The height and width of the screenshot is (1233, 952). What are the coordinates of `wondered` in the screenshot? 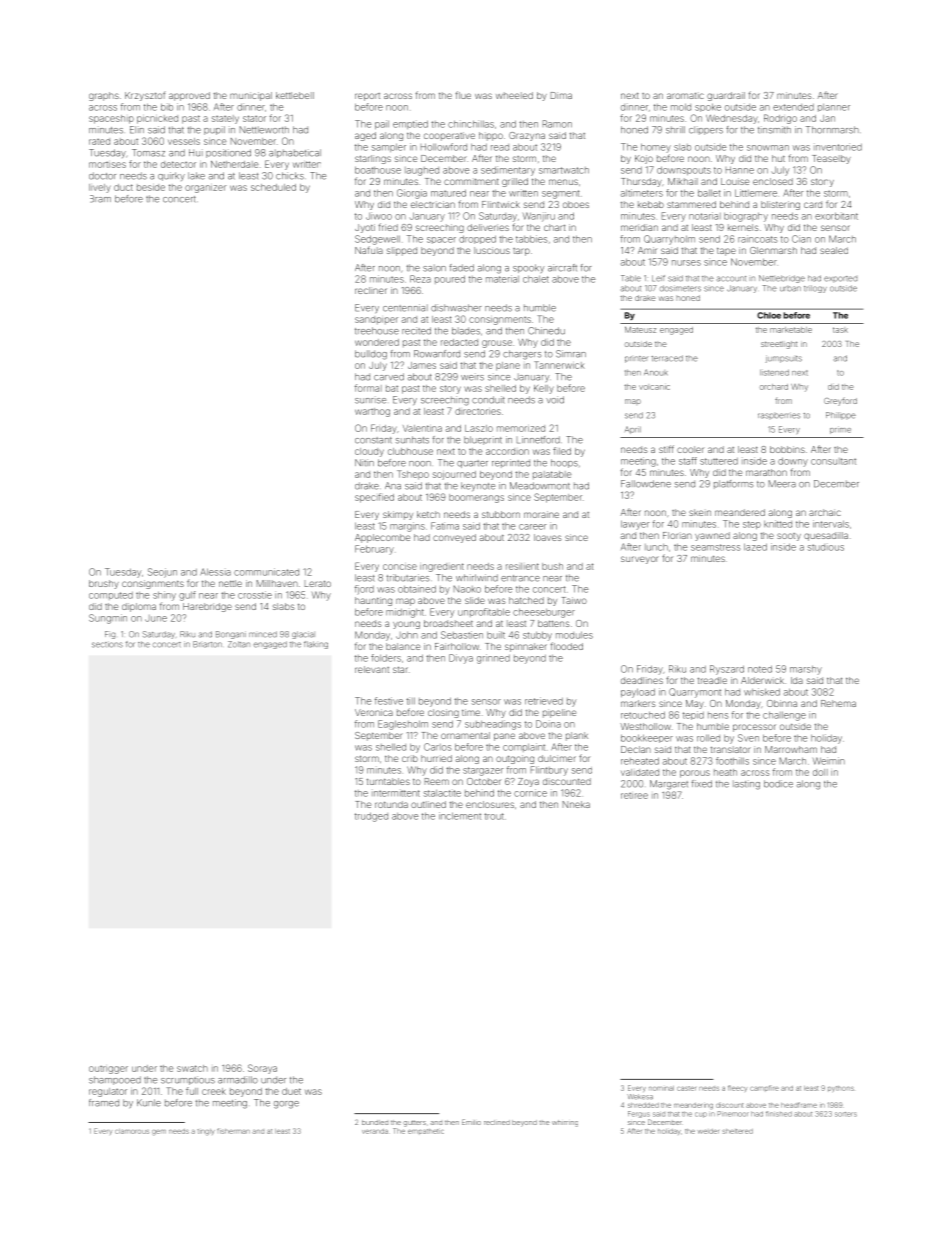 It's located at (377, 342).
